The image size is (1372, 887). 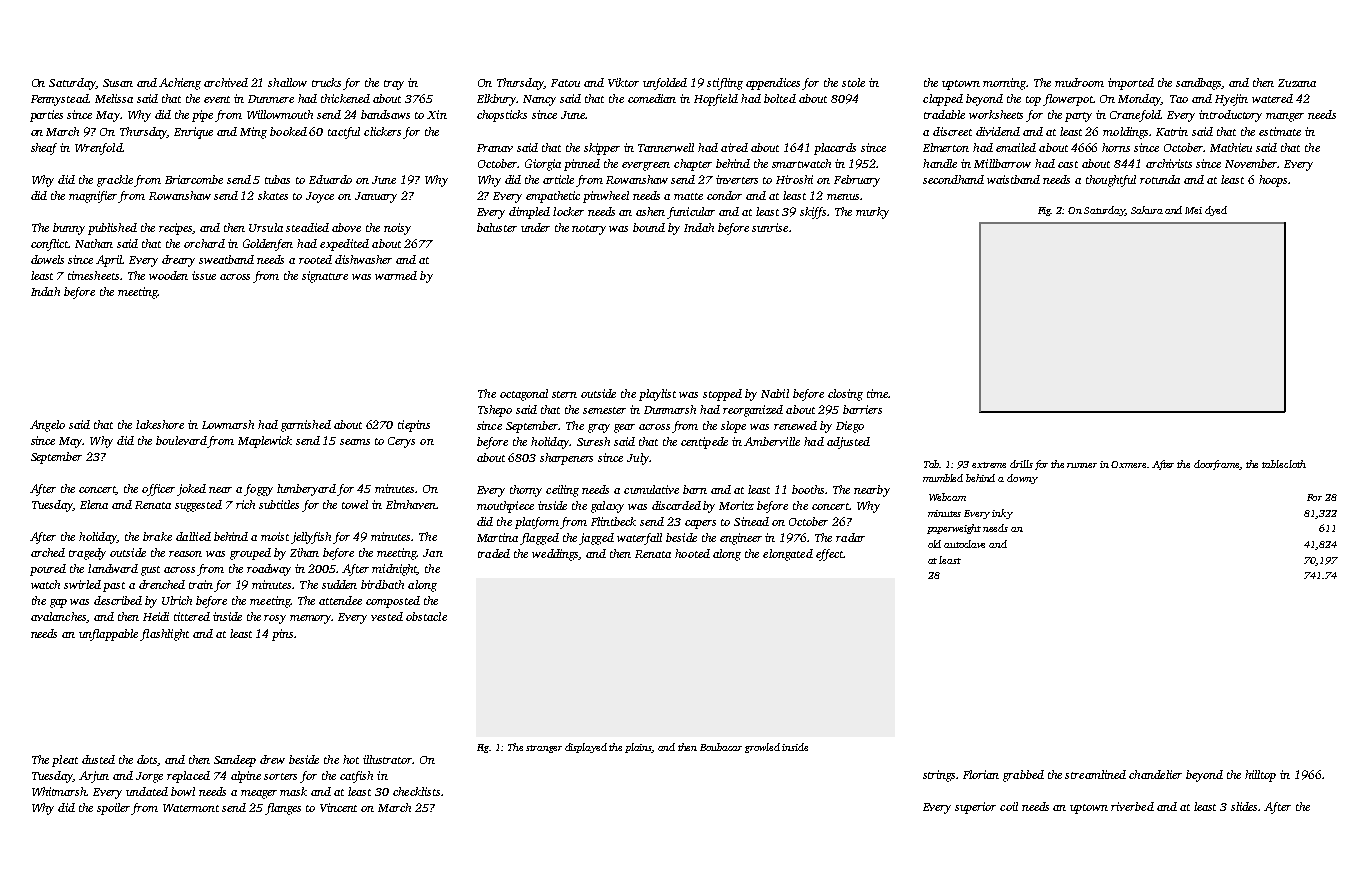 What do you see at coordinates (1244, 806) in the page?
I see `slides` at bounding box center [1244, 806].
